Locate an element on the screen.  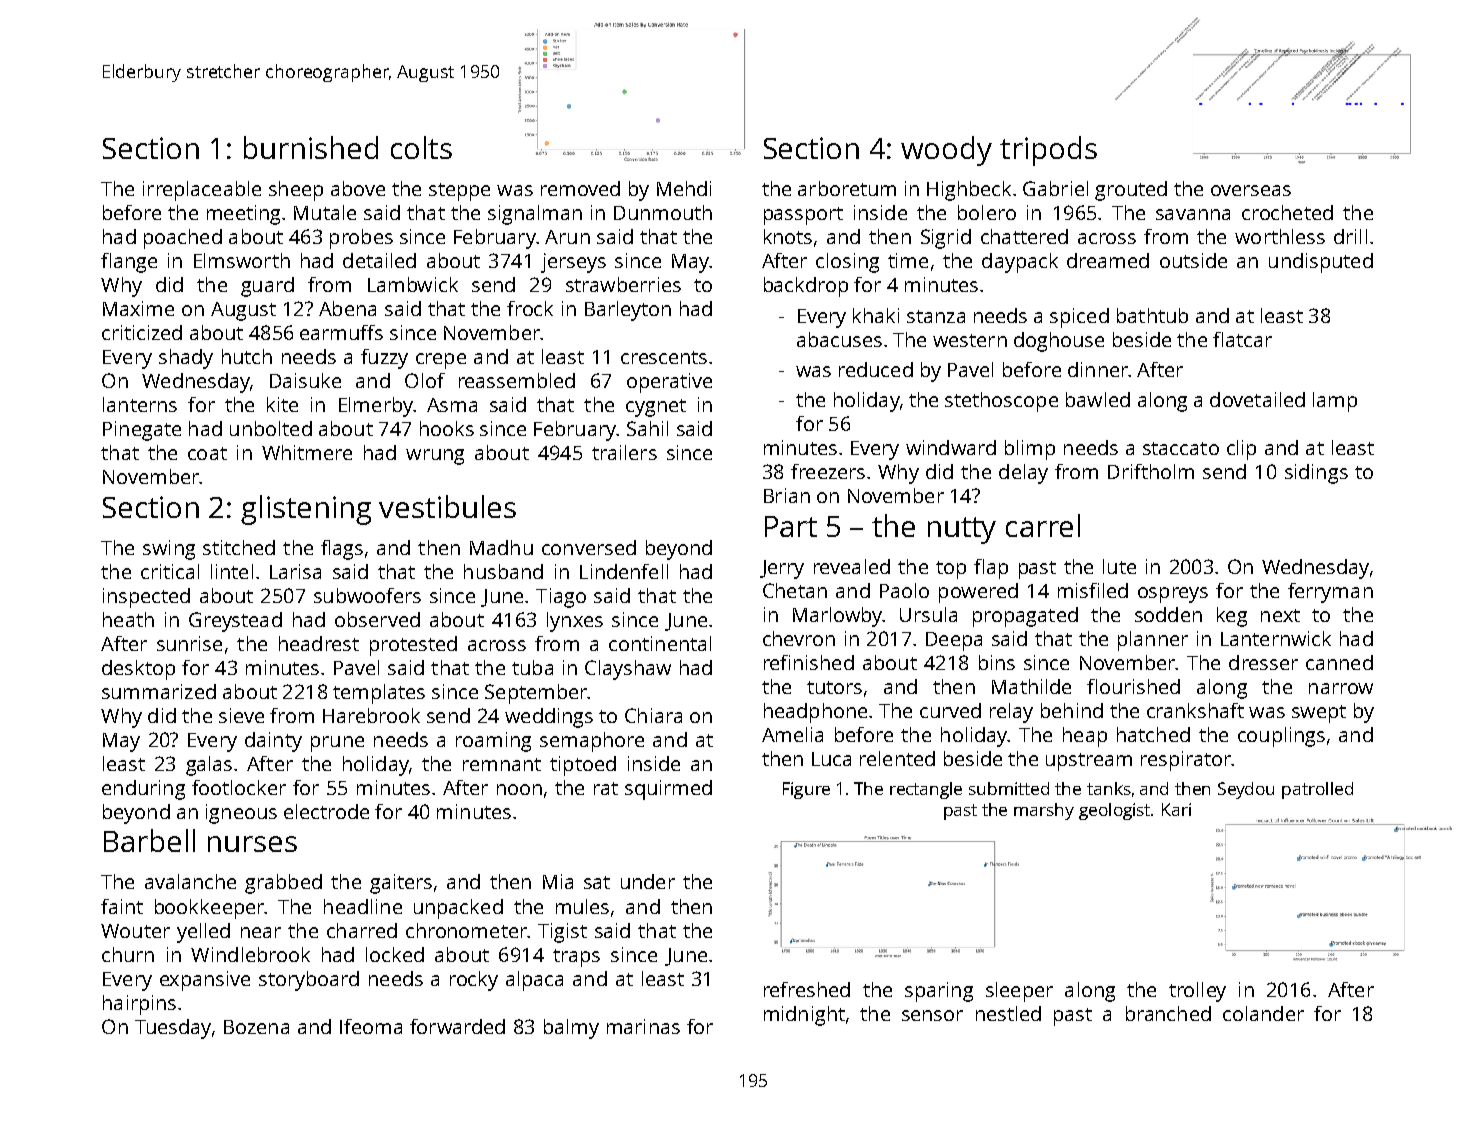
swing is located at coordinates (169, 550).
